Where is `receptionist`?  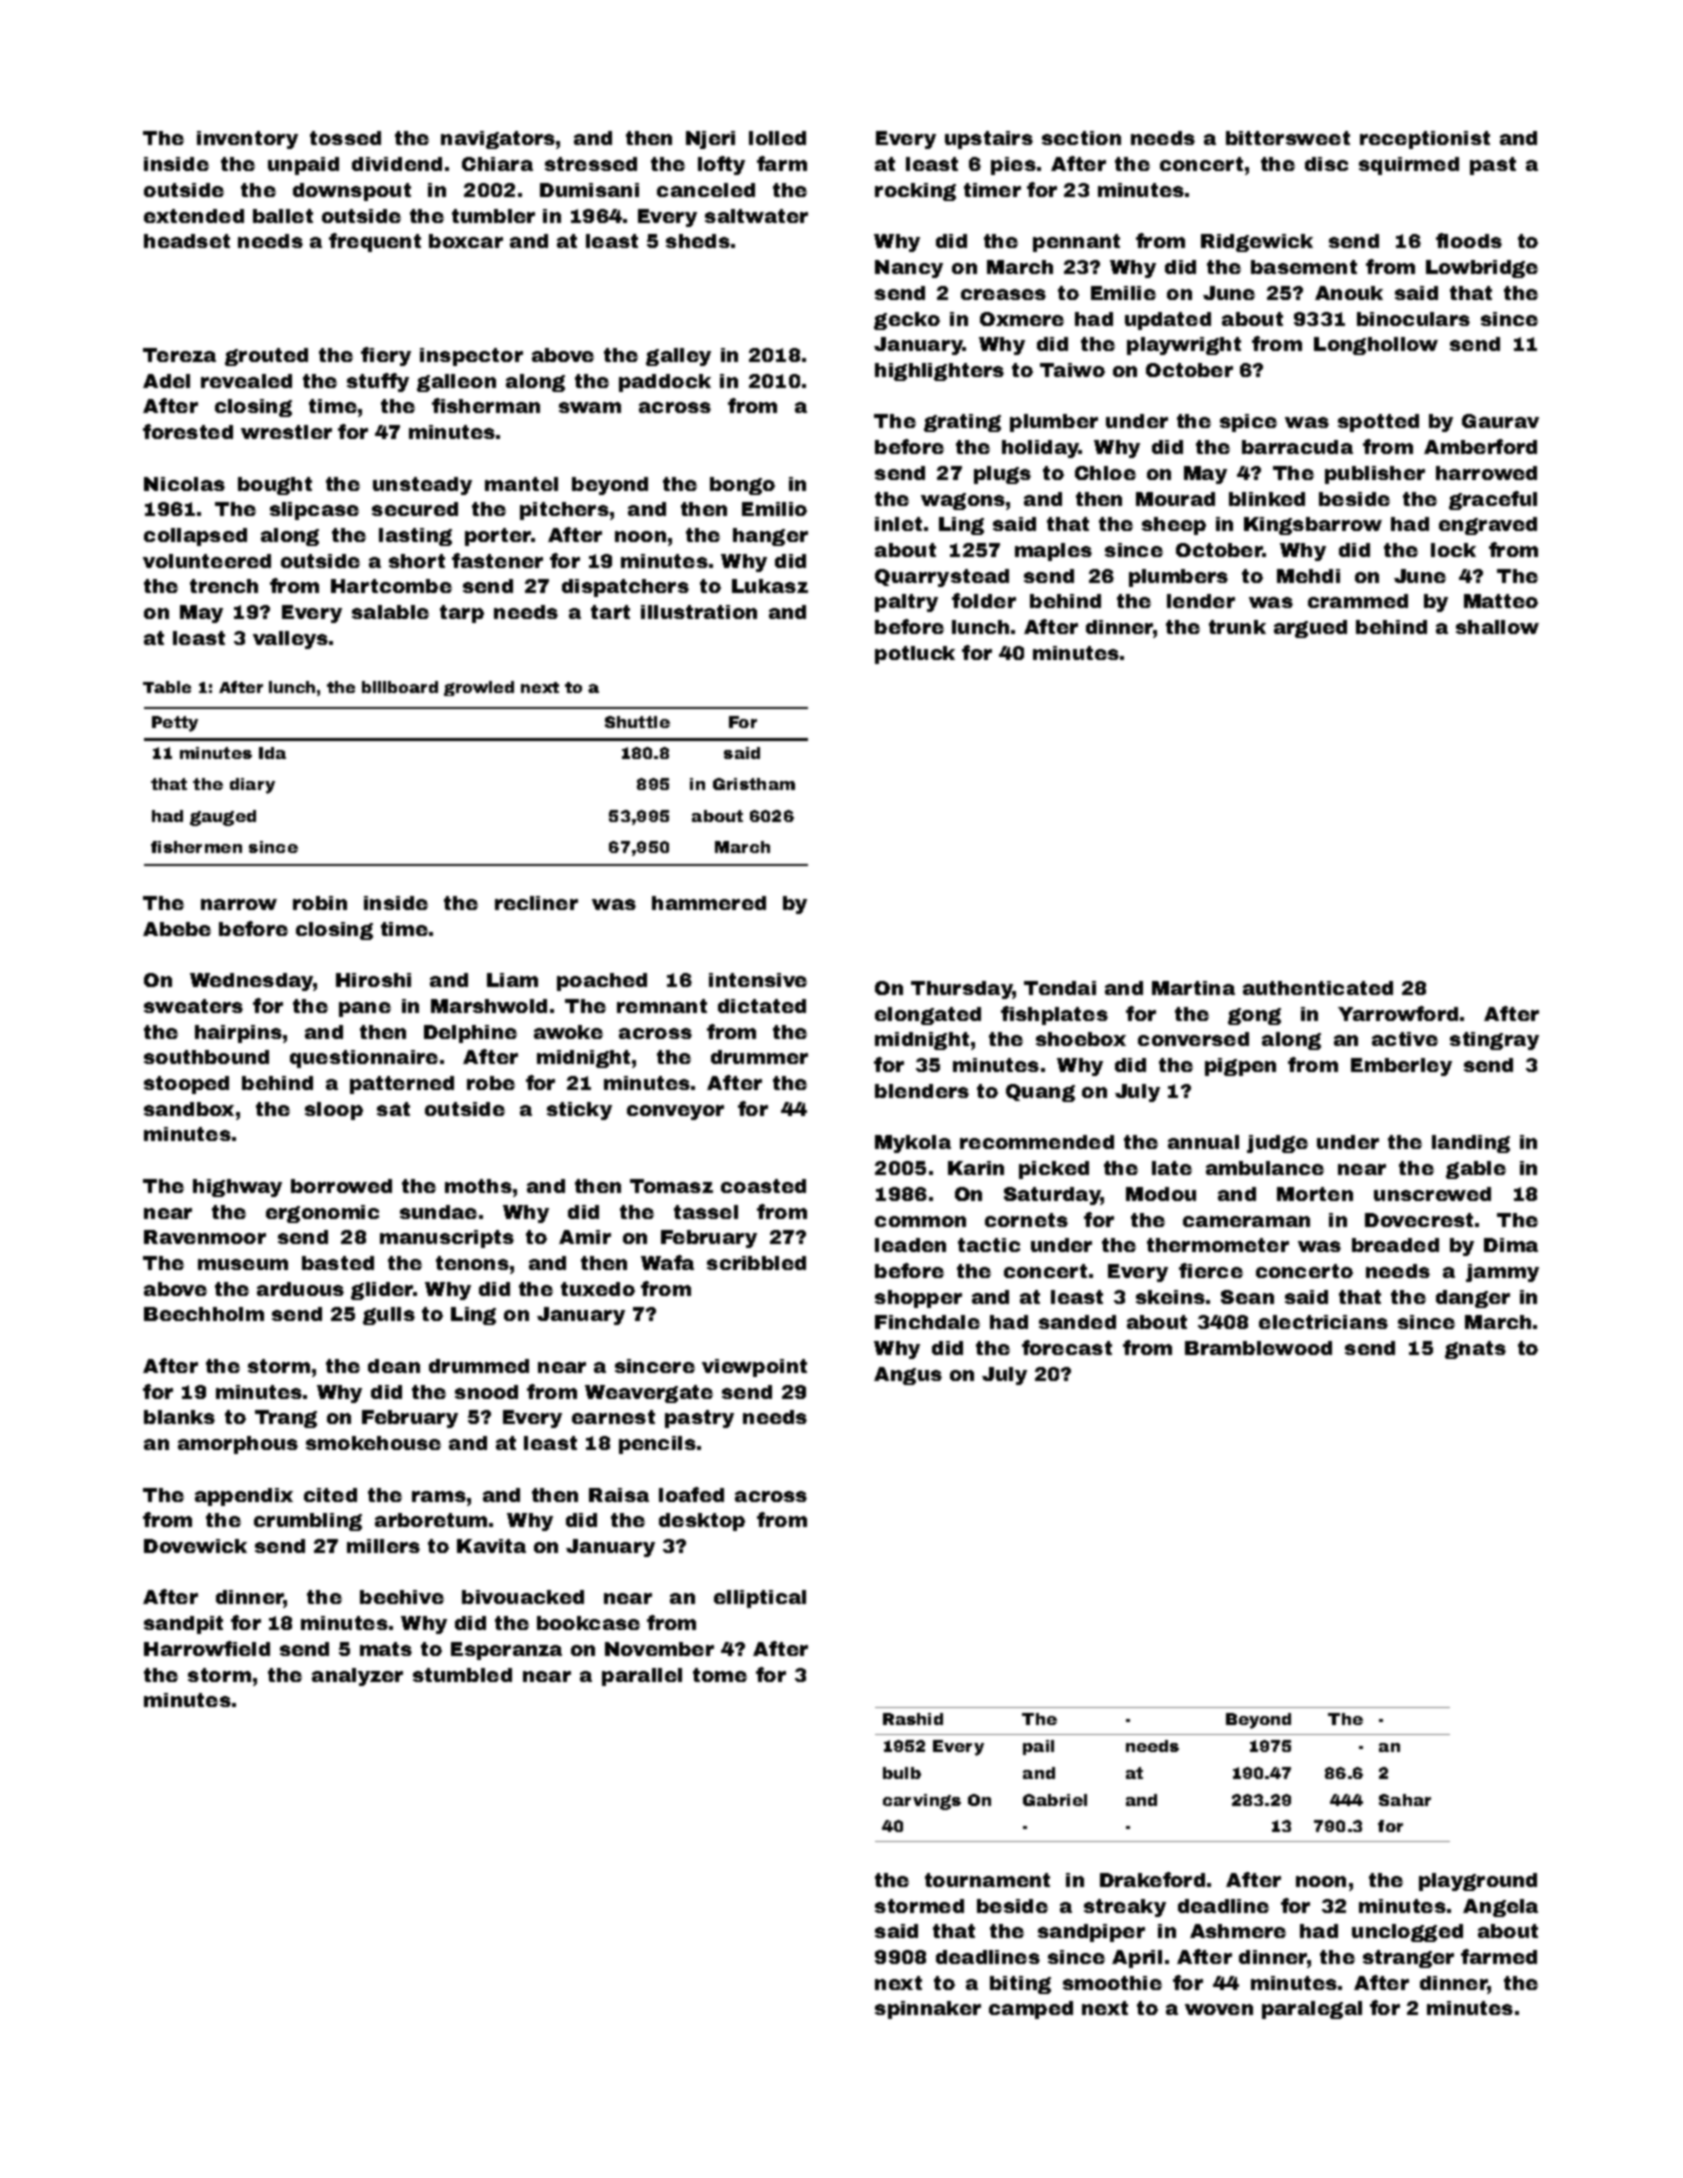
receptionist is located at coordinates (1425, 140).
